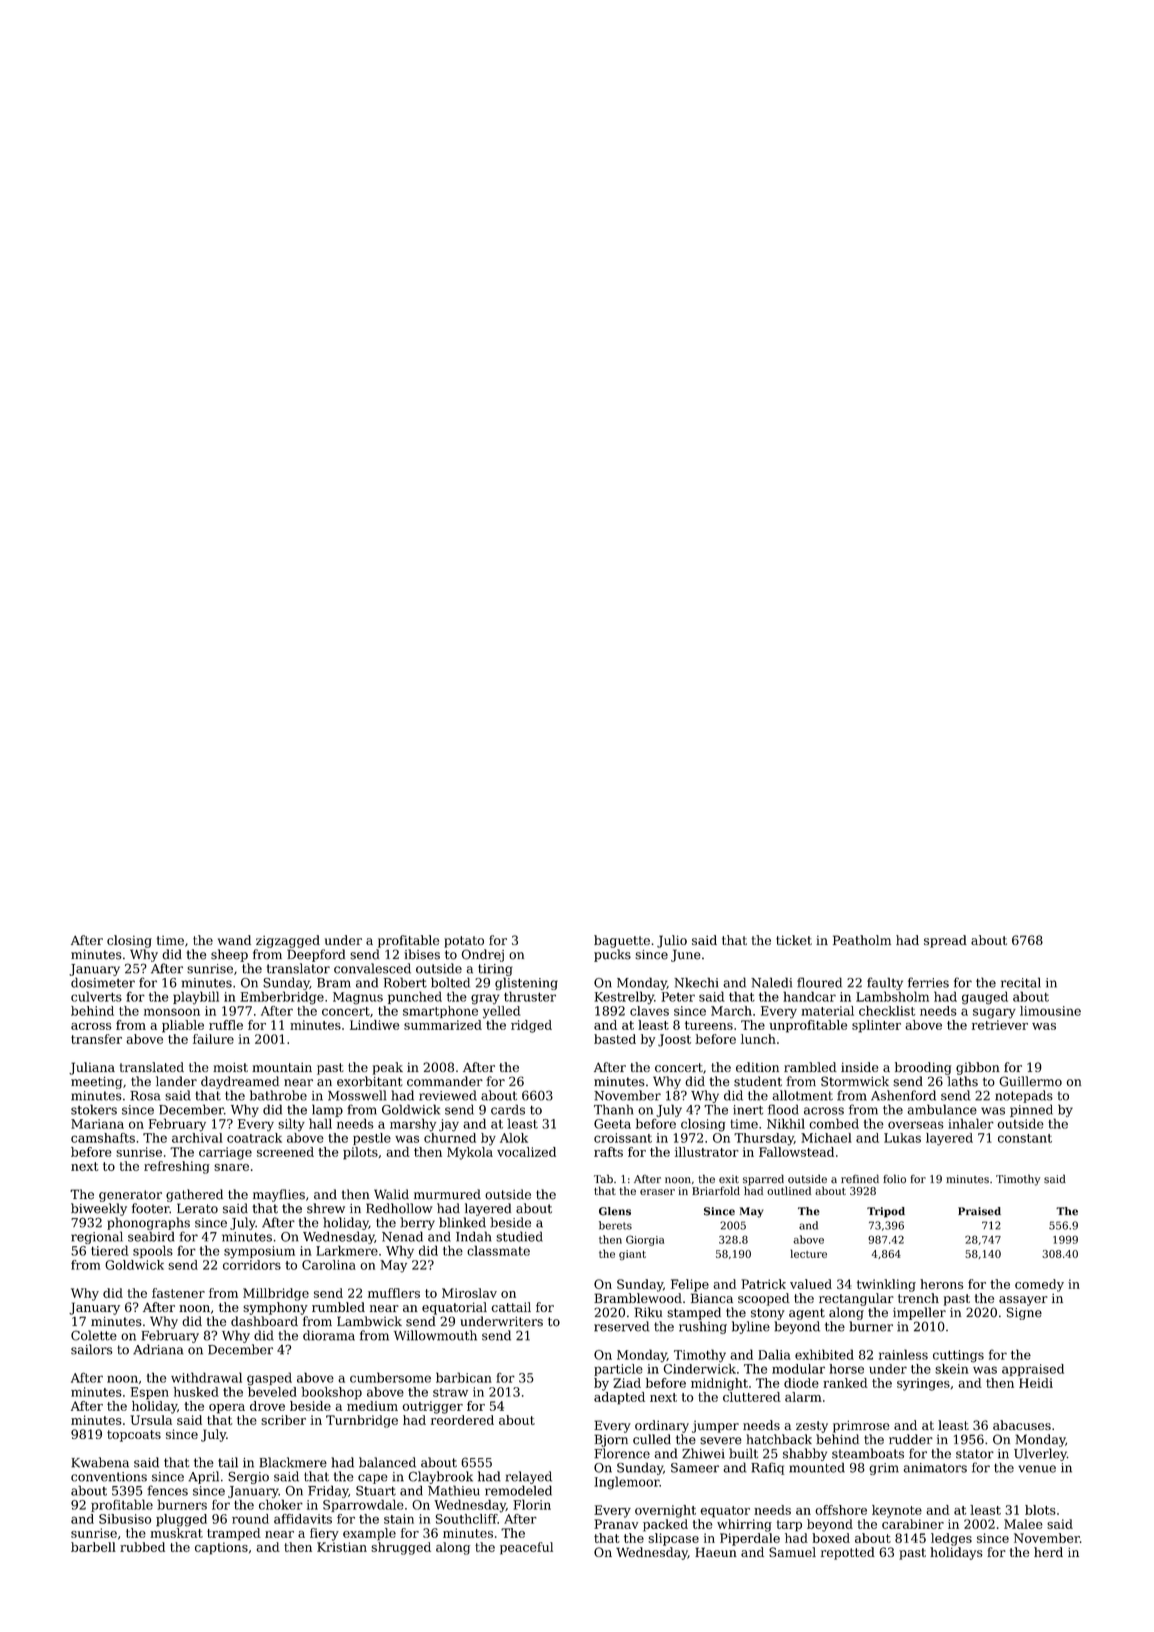  I want to click on Espen, so click(149, 1393).
